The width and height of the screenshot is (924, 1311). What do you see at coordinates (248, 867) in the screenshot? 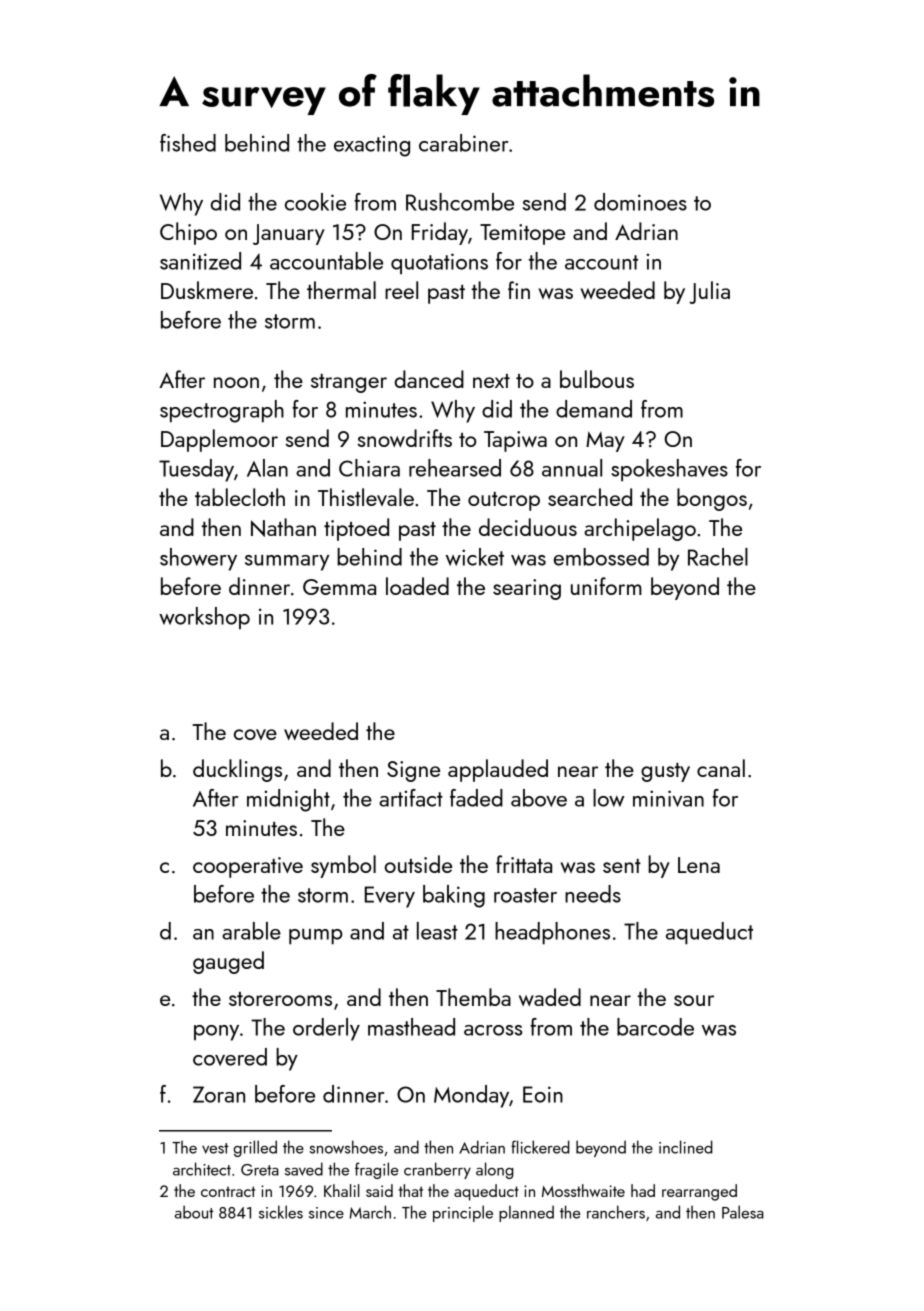
I see `cooperative` at bounding box center [248, 867].
